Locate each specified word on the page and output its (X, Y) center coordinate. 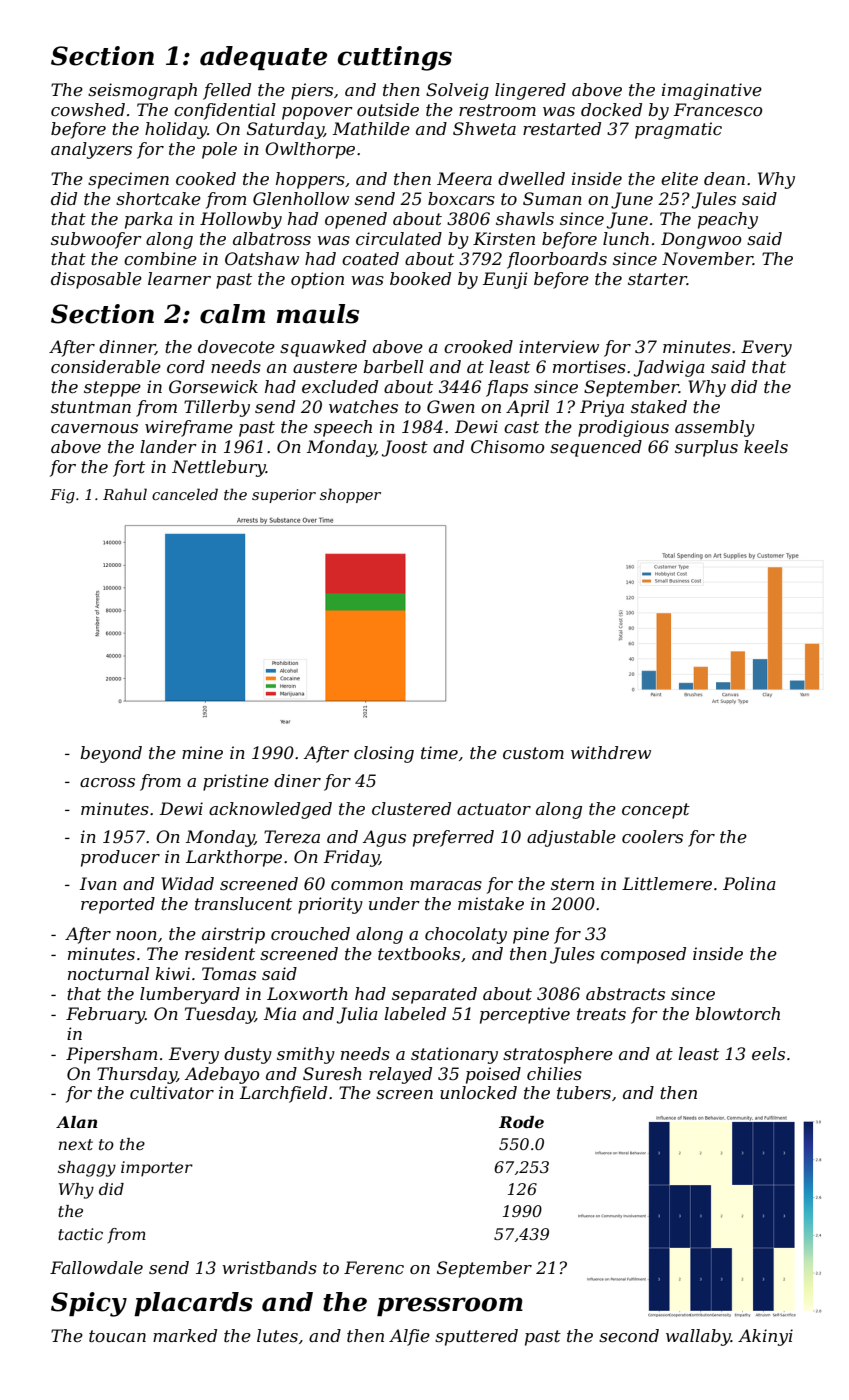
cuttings (395, 58)
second (629, 1335)
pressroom (450, 1306)
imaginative (712, 91)
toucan (117, 1336)
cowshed (88, 109)
